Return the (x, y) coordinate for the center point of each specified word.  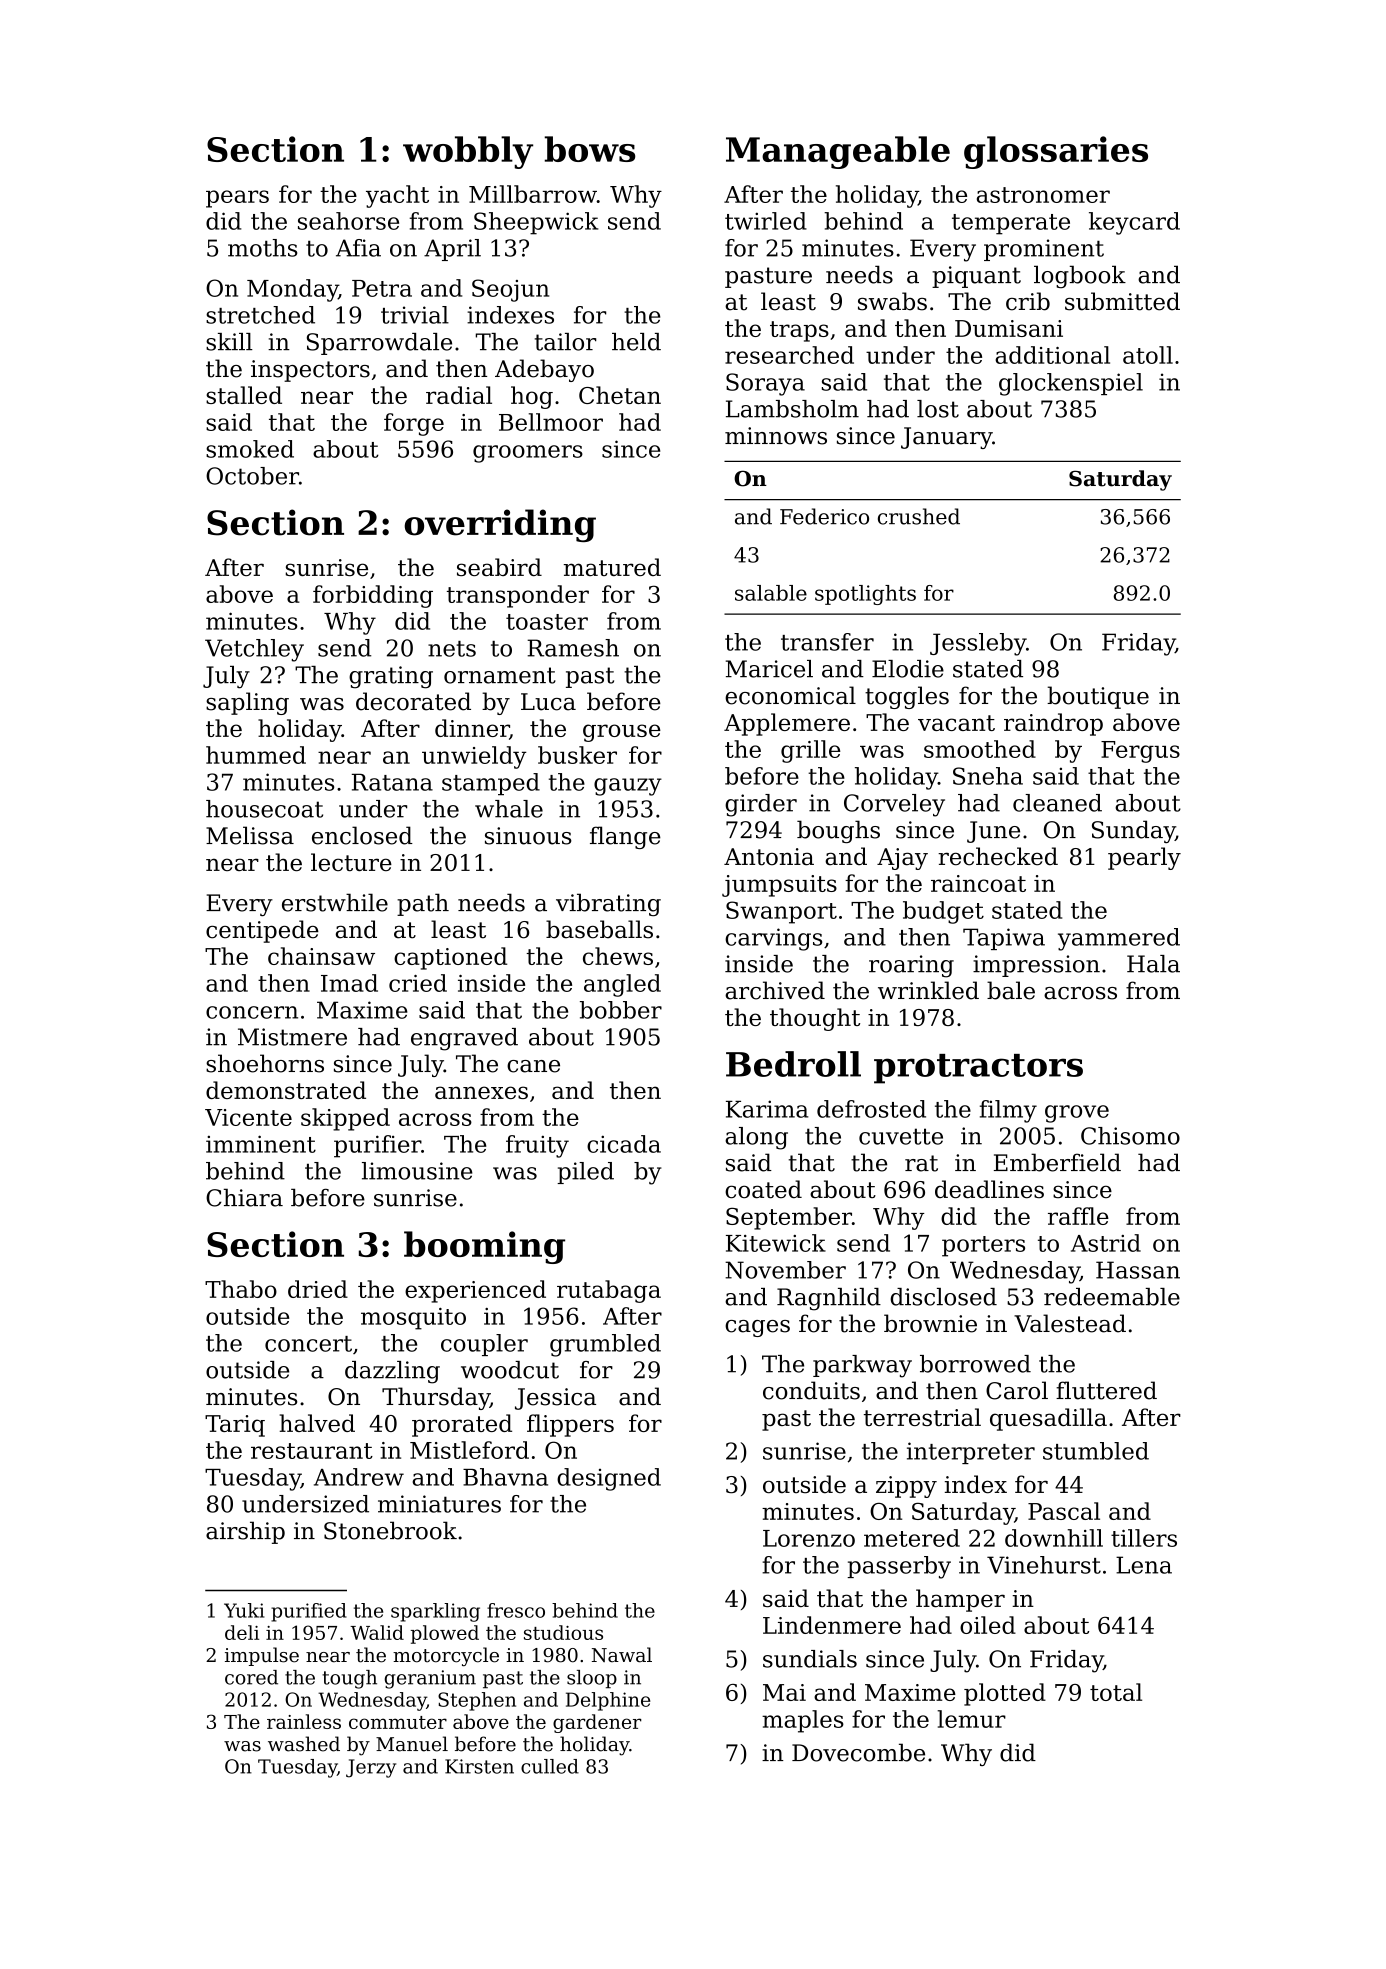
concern (252, 1012)
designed (609, 1479)
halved (317, 1423)
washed (304, 1744)
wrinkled (928, 990)
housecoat (264, 809)
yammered (1119, 939)
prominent (1044, 250)
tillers (1144, 1538)
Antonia (769, 857)
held (636, 342)
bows (590, 149)
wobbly (468, 152)
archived (775, 990)
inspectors (310, 371)
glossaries (1056, 152)
